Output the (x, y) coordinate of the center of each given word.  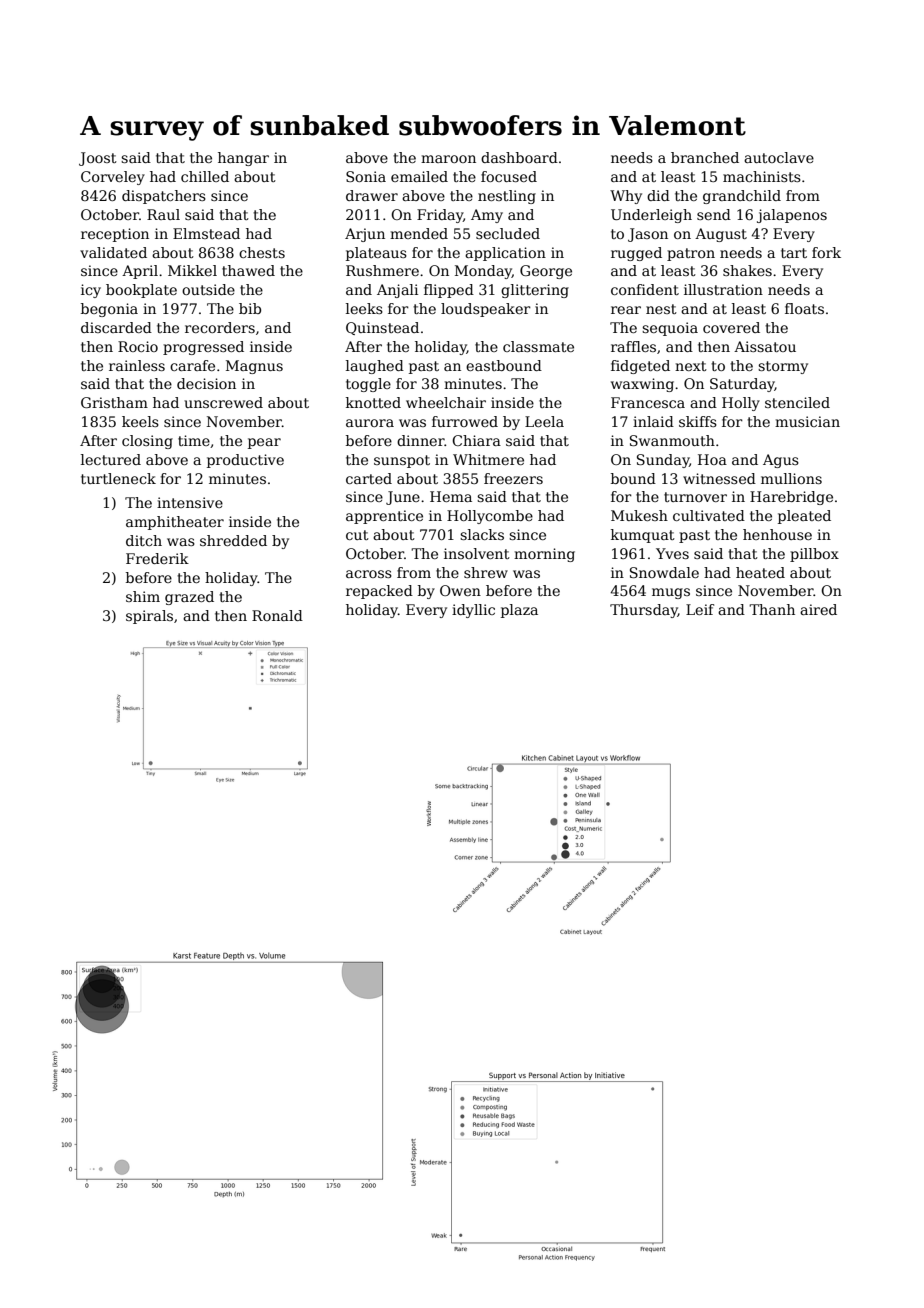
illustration (723, 289)
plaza (519, 611)
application (505, 254)
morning (544, 555)
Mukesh (639, 515)
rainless (137, 365)
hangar (243, 159)
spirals (149, 617)
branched (705, 157)
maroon (448, 159)
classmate (538, 346)
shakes (747, 270)
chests (262, 252)
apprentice (384, 517)
